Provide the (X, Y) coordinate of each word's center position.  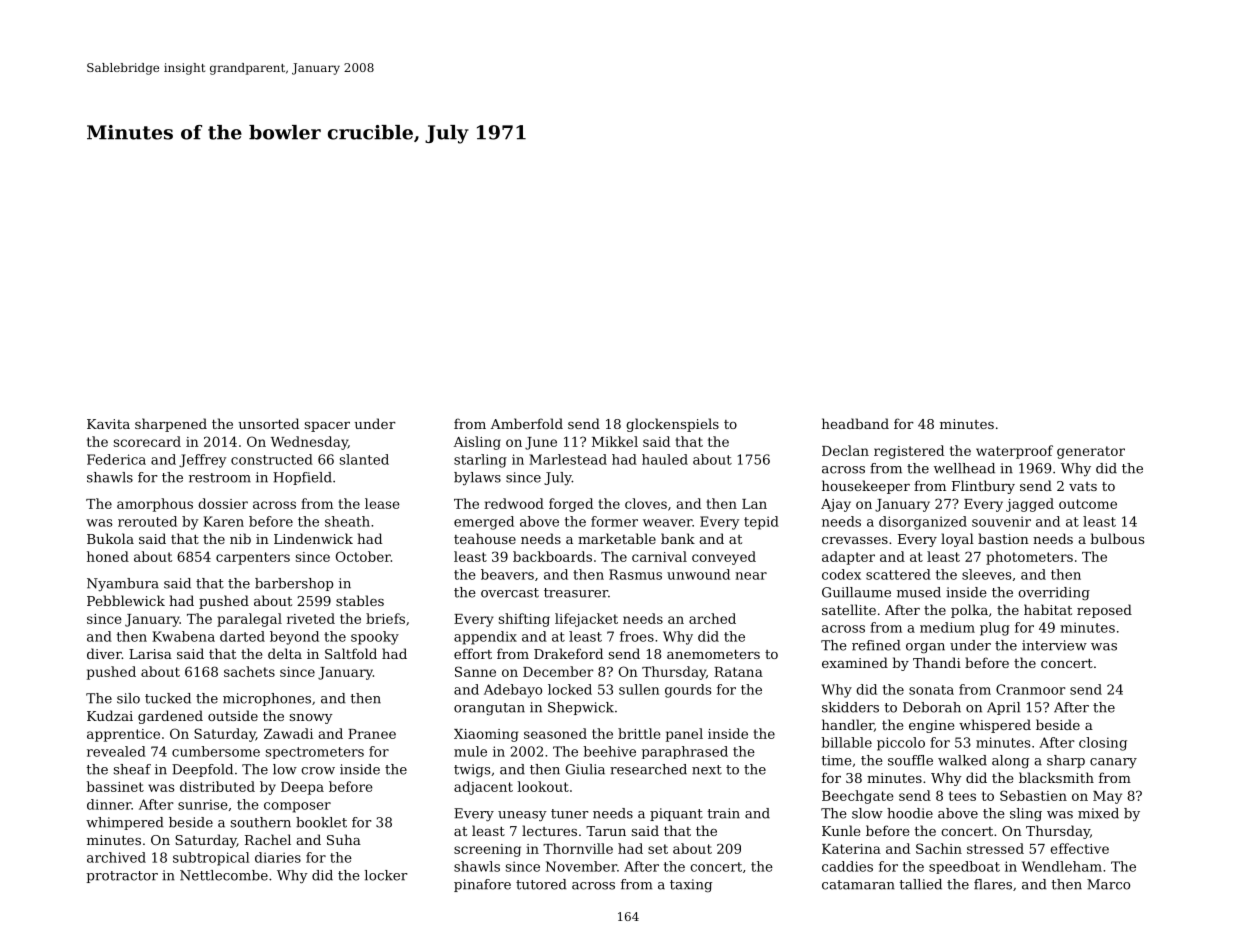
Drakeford (568, 653)
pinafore (482, 885)
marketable (617, 538)
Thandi (937, 662)
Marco (1108, 884)
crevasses (855, 540)
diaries (278, 857)
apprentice (123, 735)
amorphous (155, 505)
